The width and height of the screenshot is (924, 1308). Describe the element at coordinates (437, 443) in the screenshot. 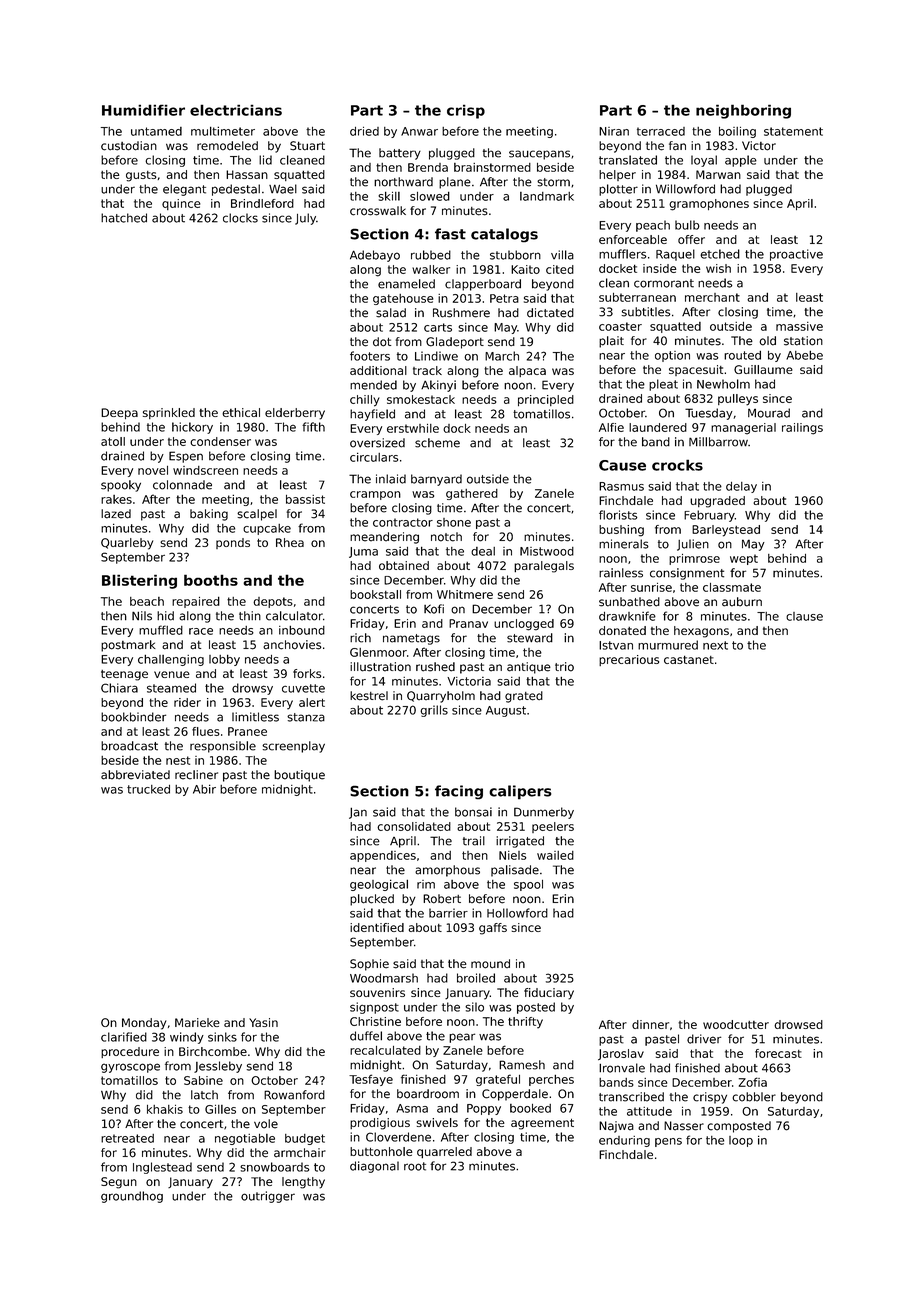

I see `scheme` at that location.
